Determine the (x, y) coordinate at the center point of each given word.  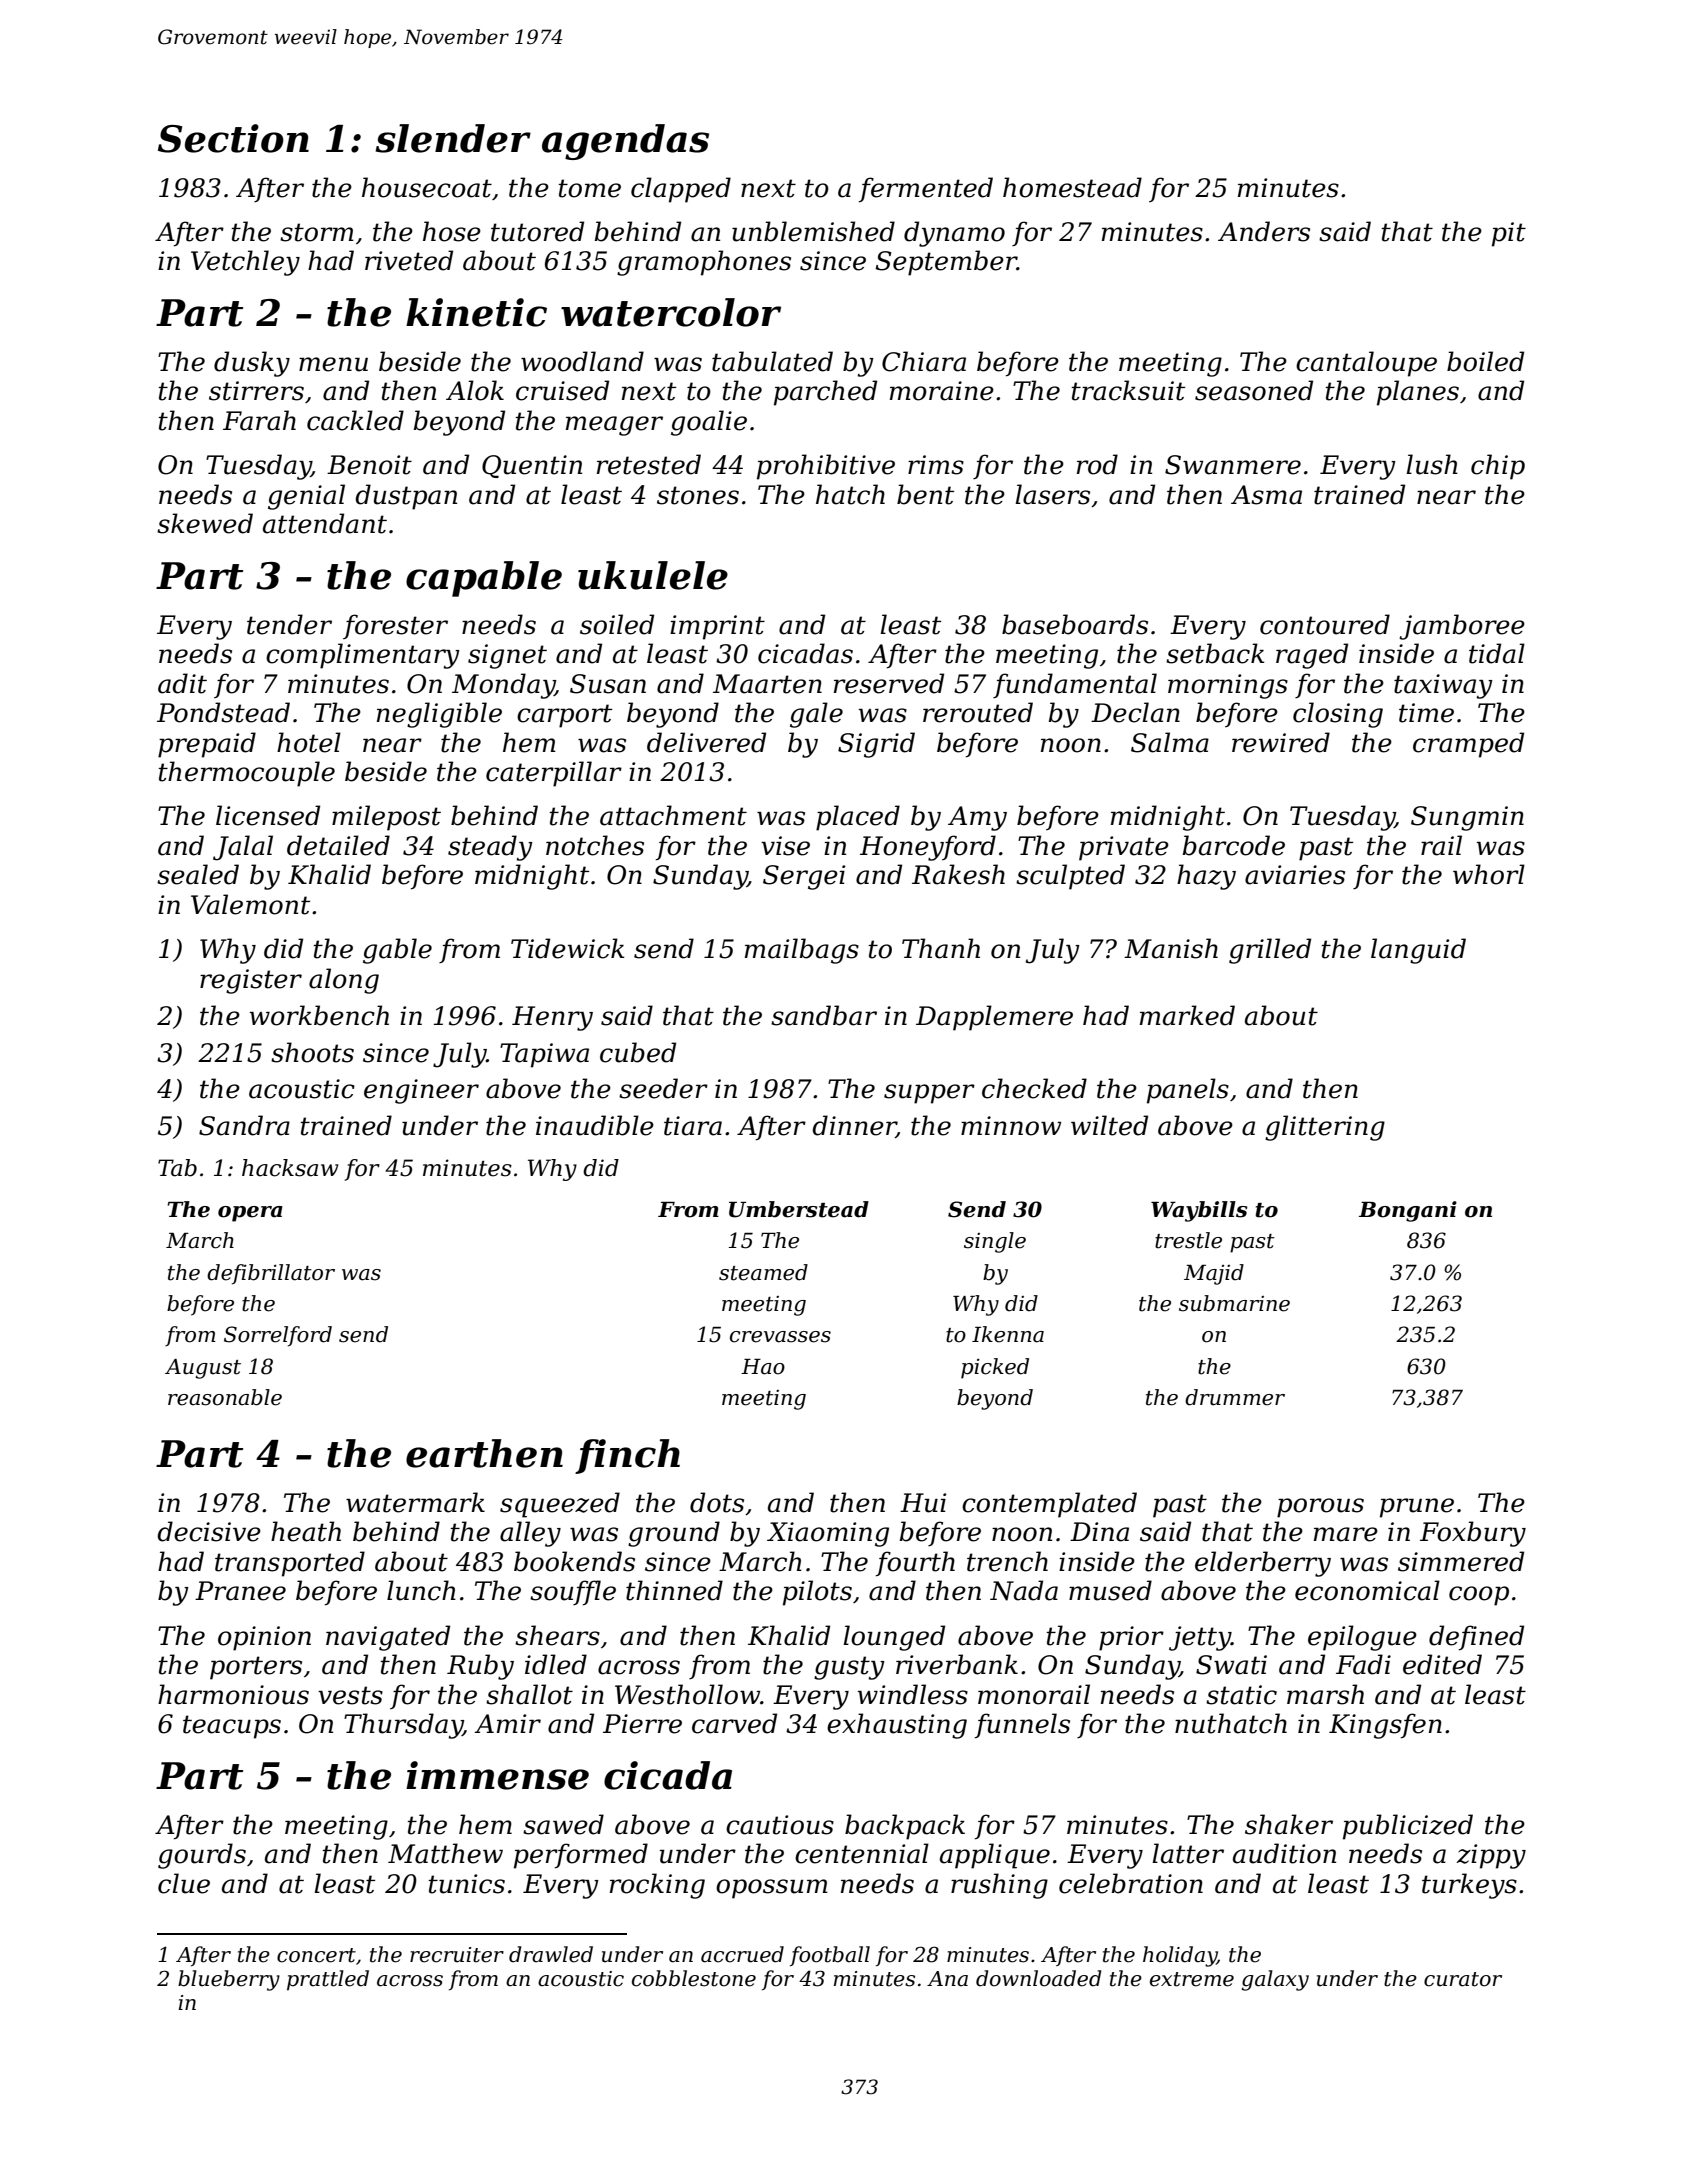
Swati (1231, 1665)
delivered (706, 742)
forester (395, 626)
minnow (1011, 1126)
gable (397, 951)
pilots (817, 1593)
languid (1418, 951)
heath (306, 1531)
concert (316, 1955)
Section (233, 138)
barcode (1234, 845)
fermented (926, 190)
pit (1509, 234)
